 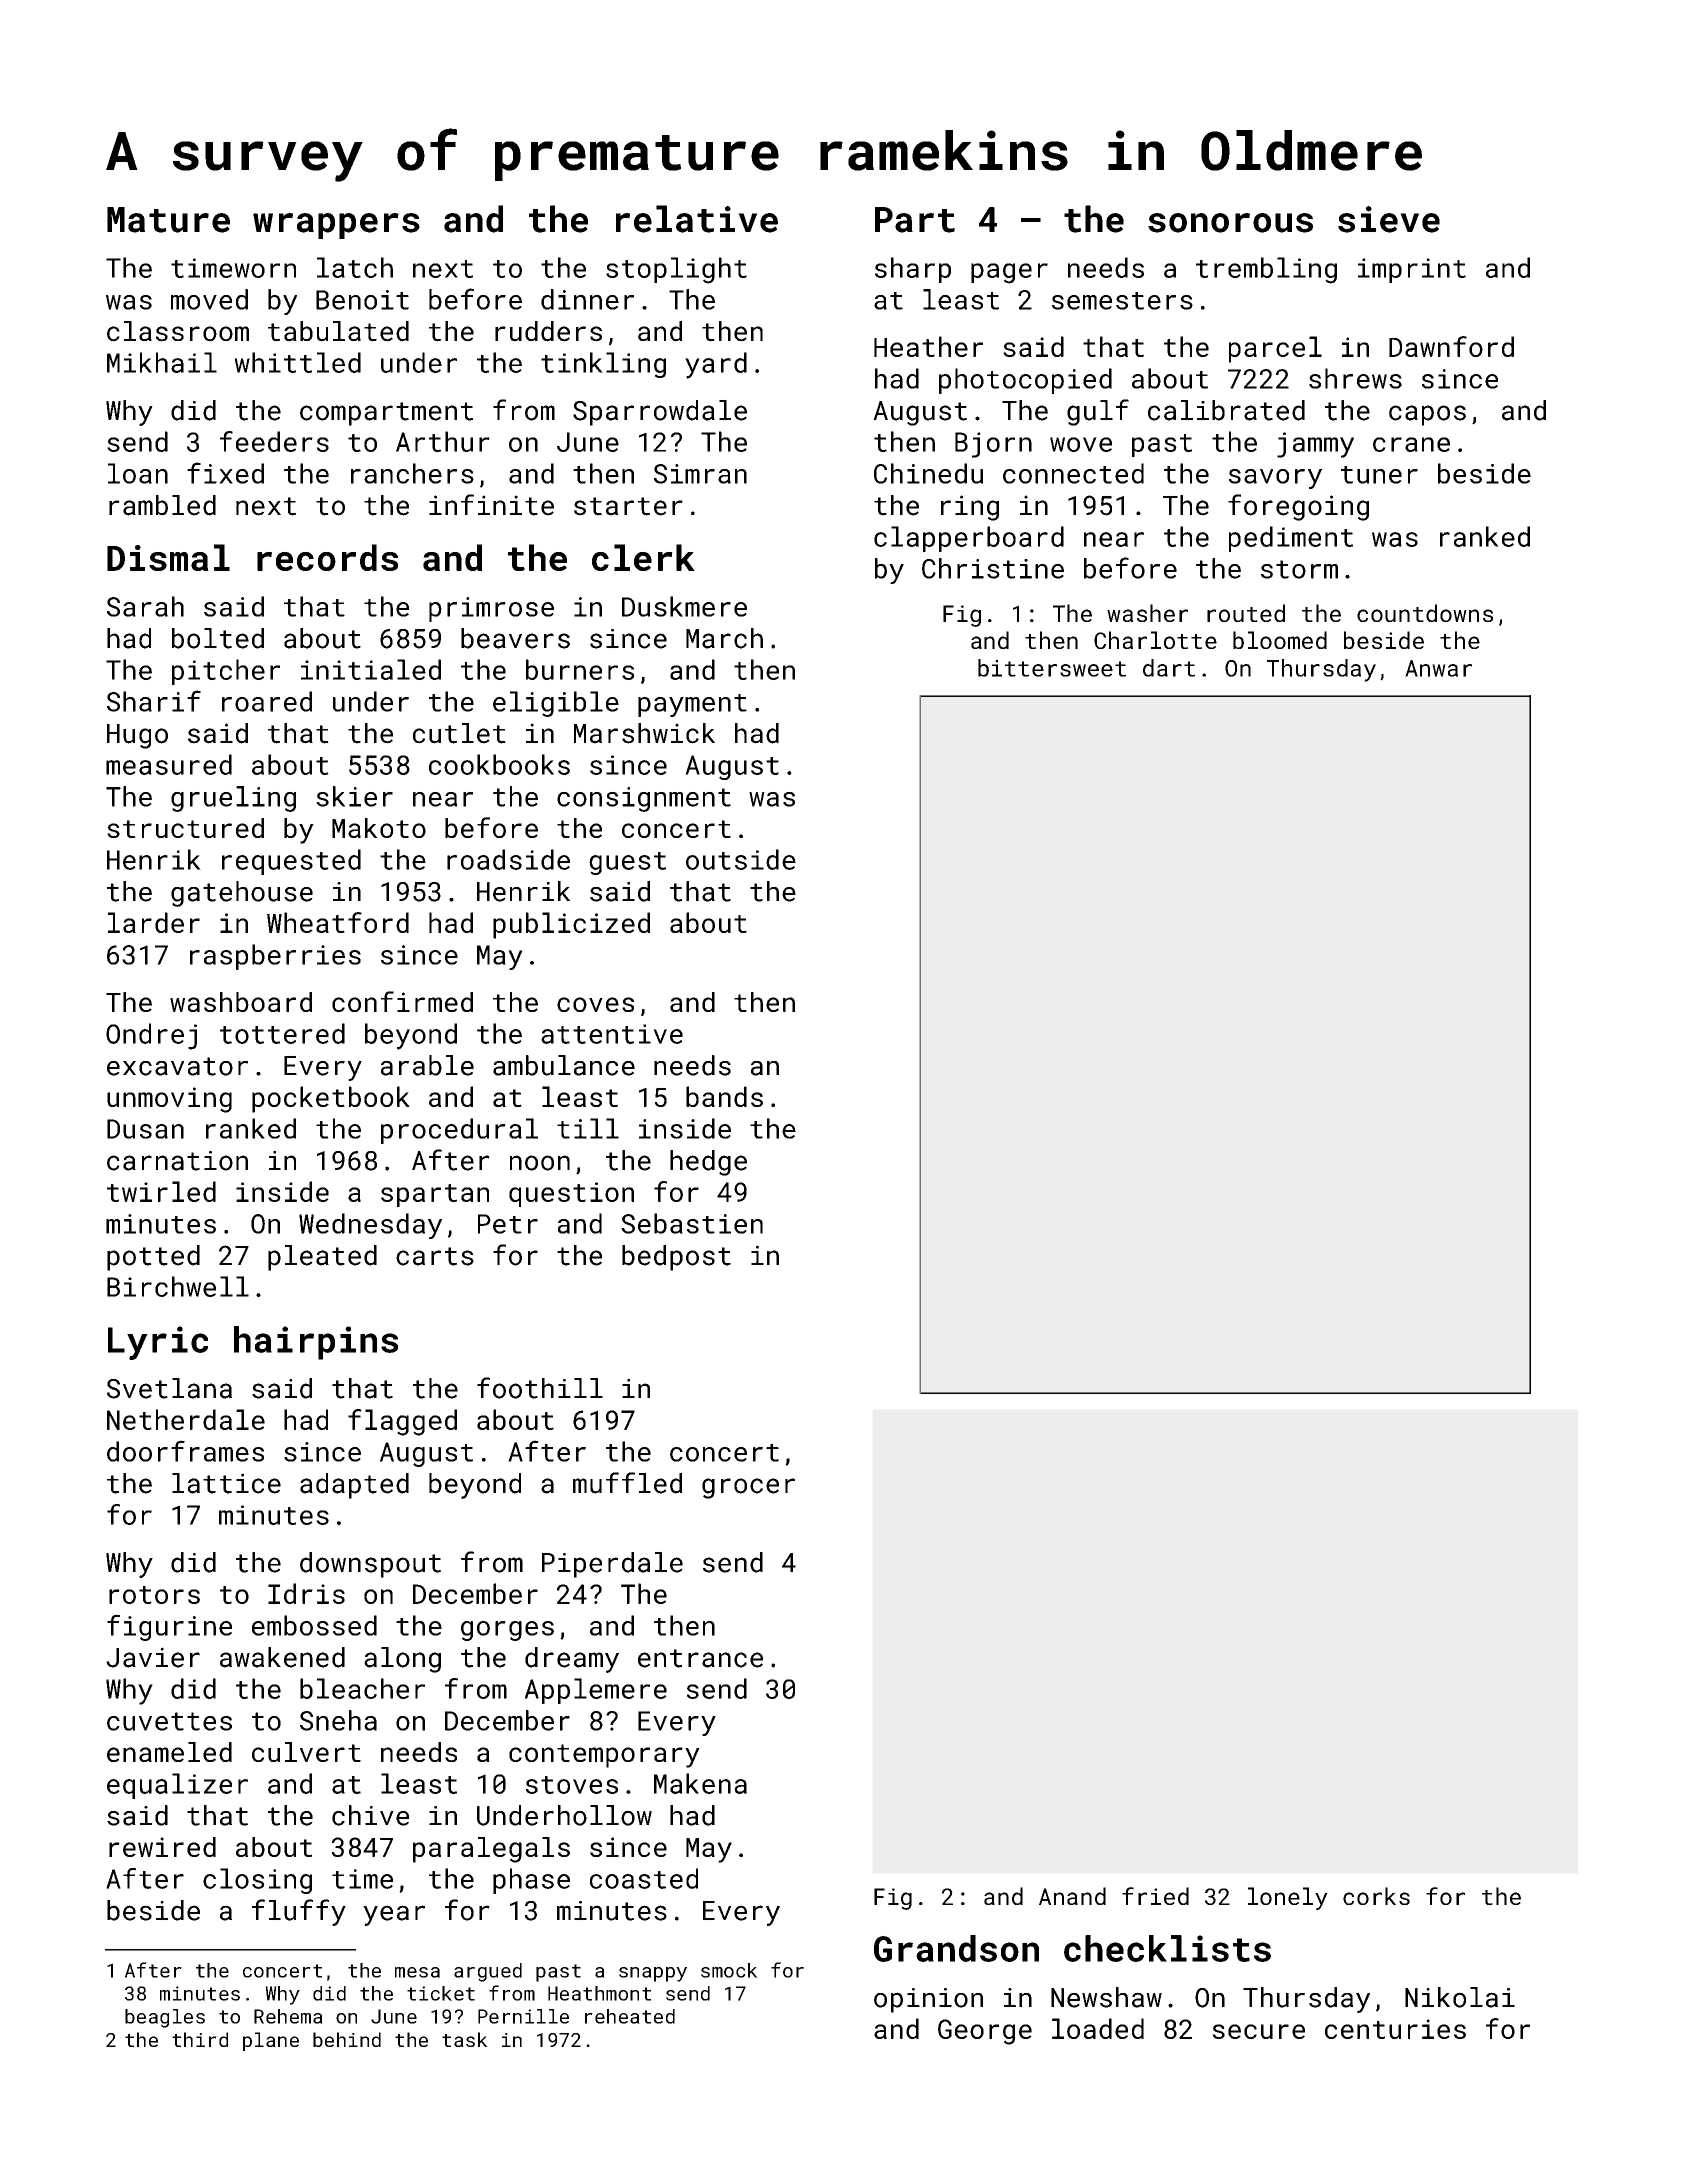 What do you see at coordinates (338, 331) in the screenshot?
I see `tabulated` at bounding box center [338, 331].
